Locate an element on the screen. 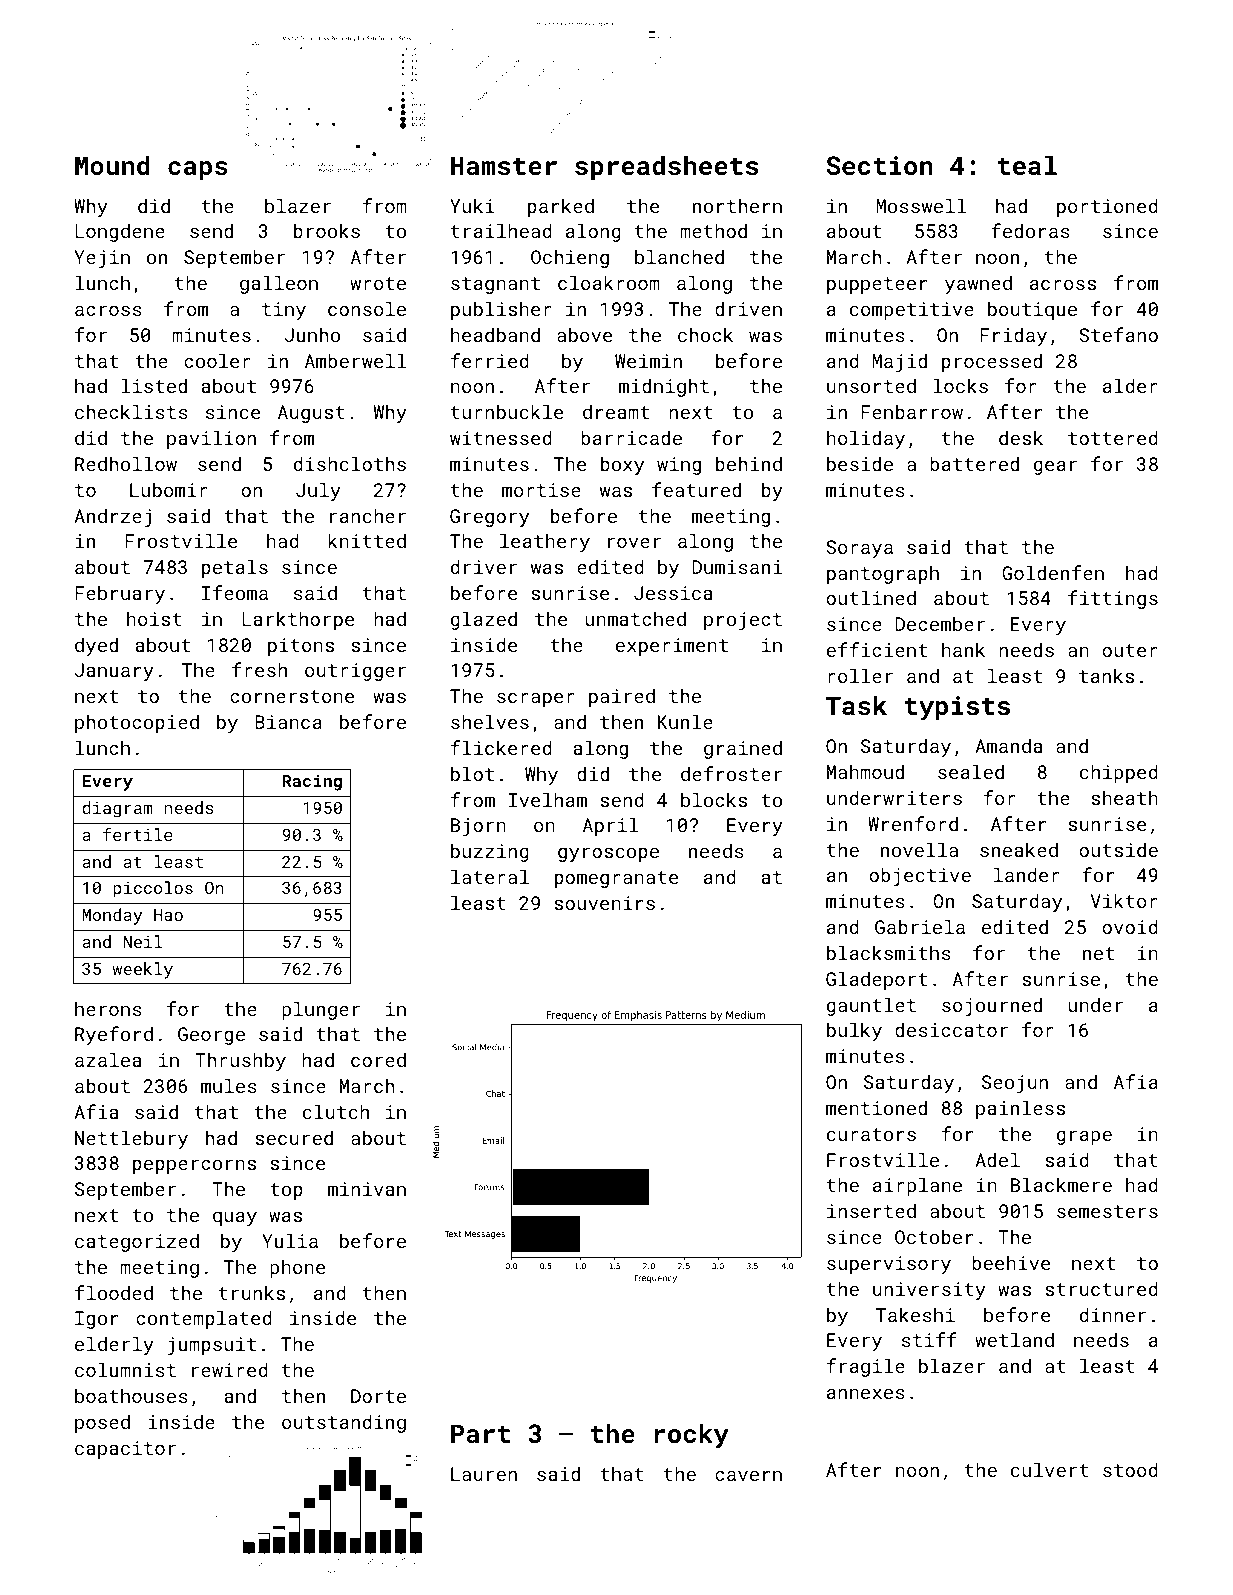 This screenshot has width=1233, height=1595. defroster is located at coordinates (731, 773).
